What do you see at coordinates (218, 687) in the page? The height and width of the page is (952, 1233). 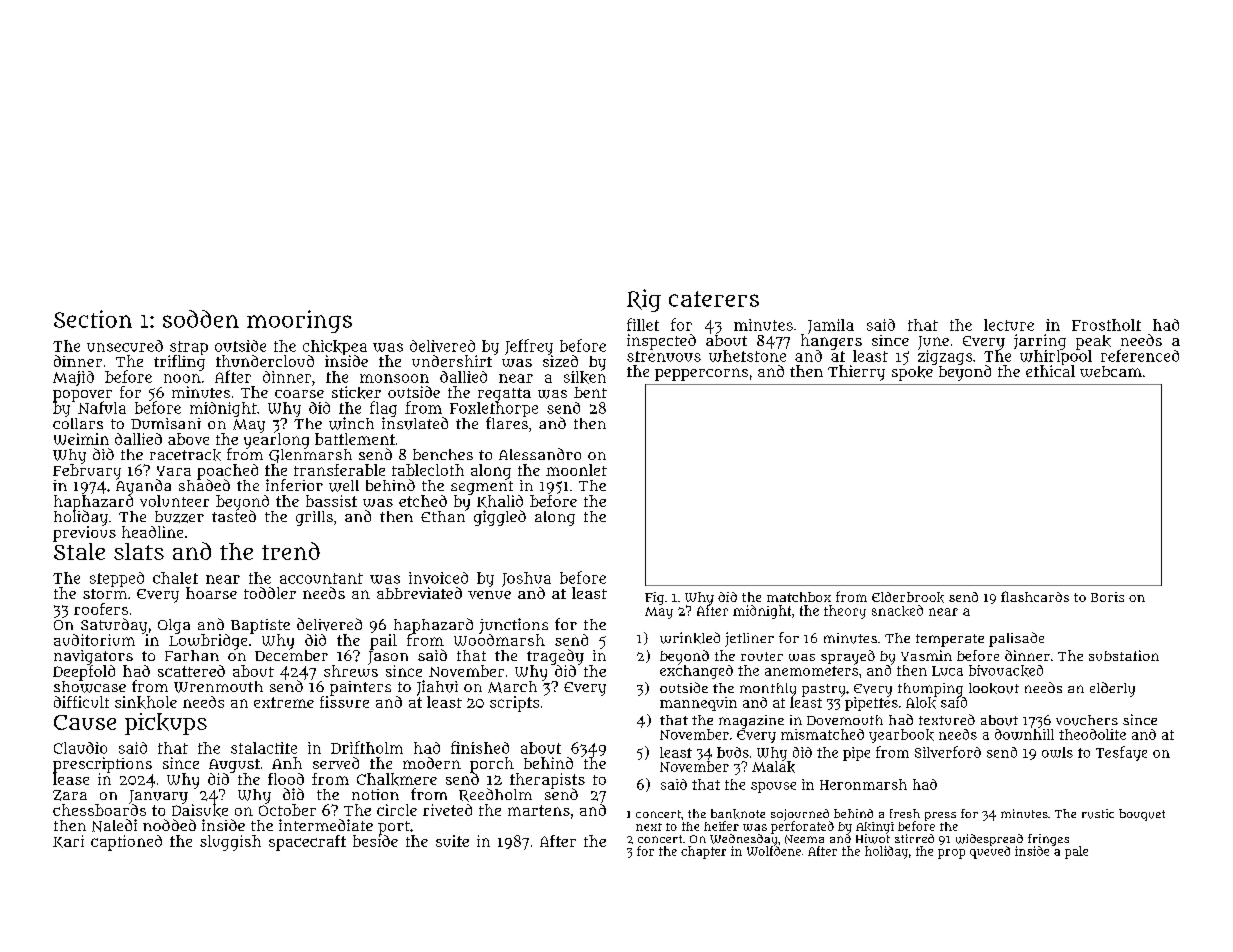 I see `Wrenmouth` at bounding box center [218, 687].
